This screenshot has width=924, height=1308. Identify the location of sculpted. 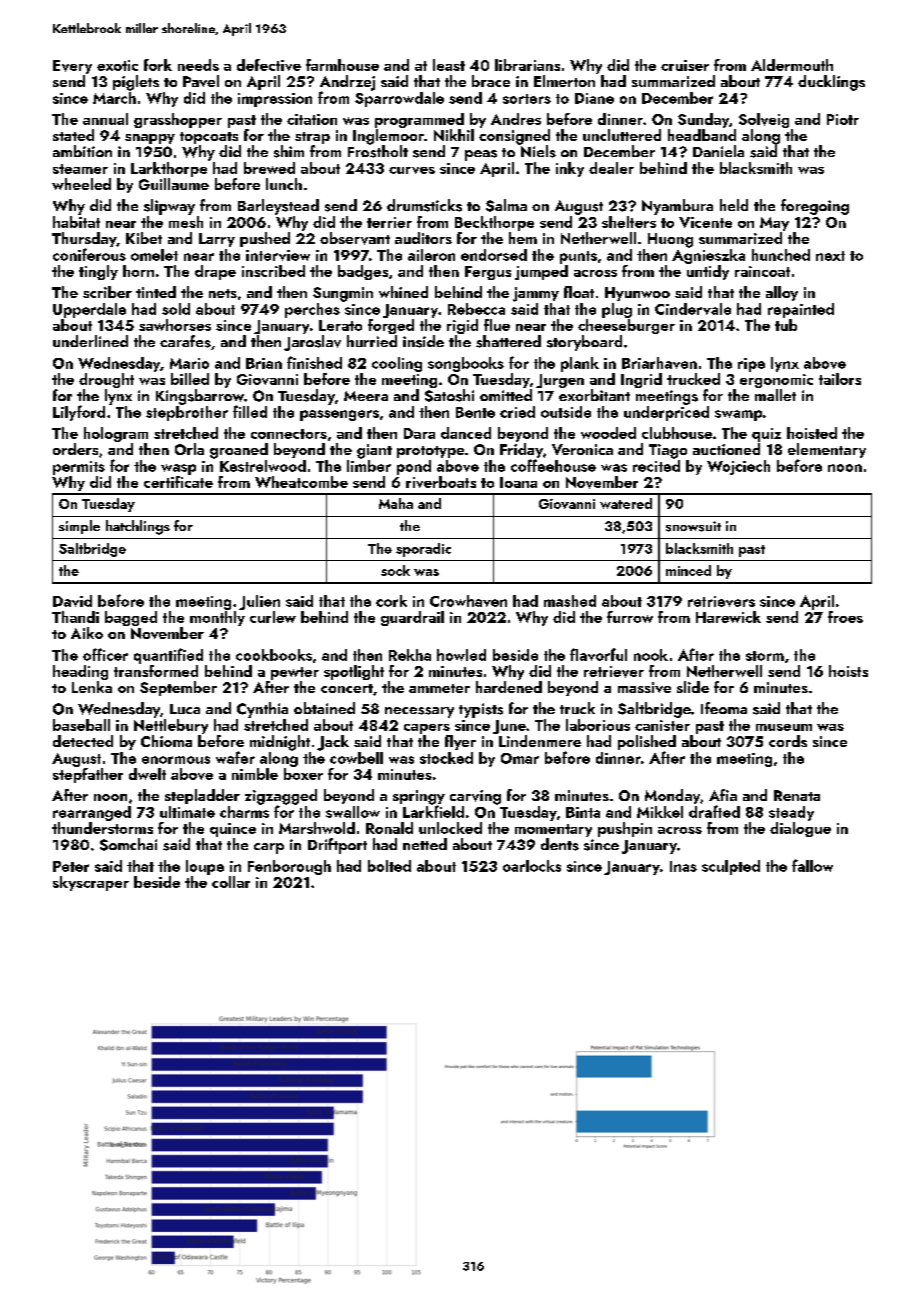
(731, 867).
